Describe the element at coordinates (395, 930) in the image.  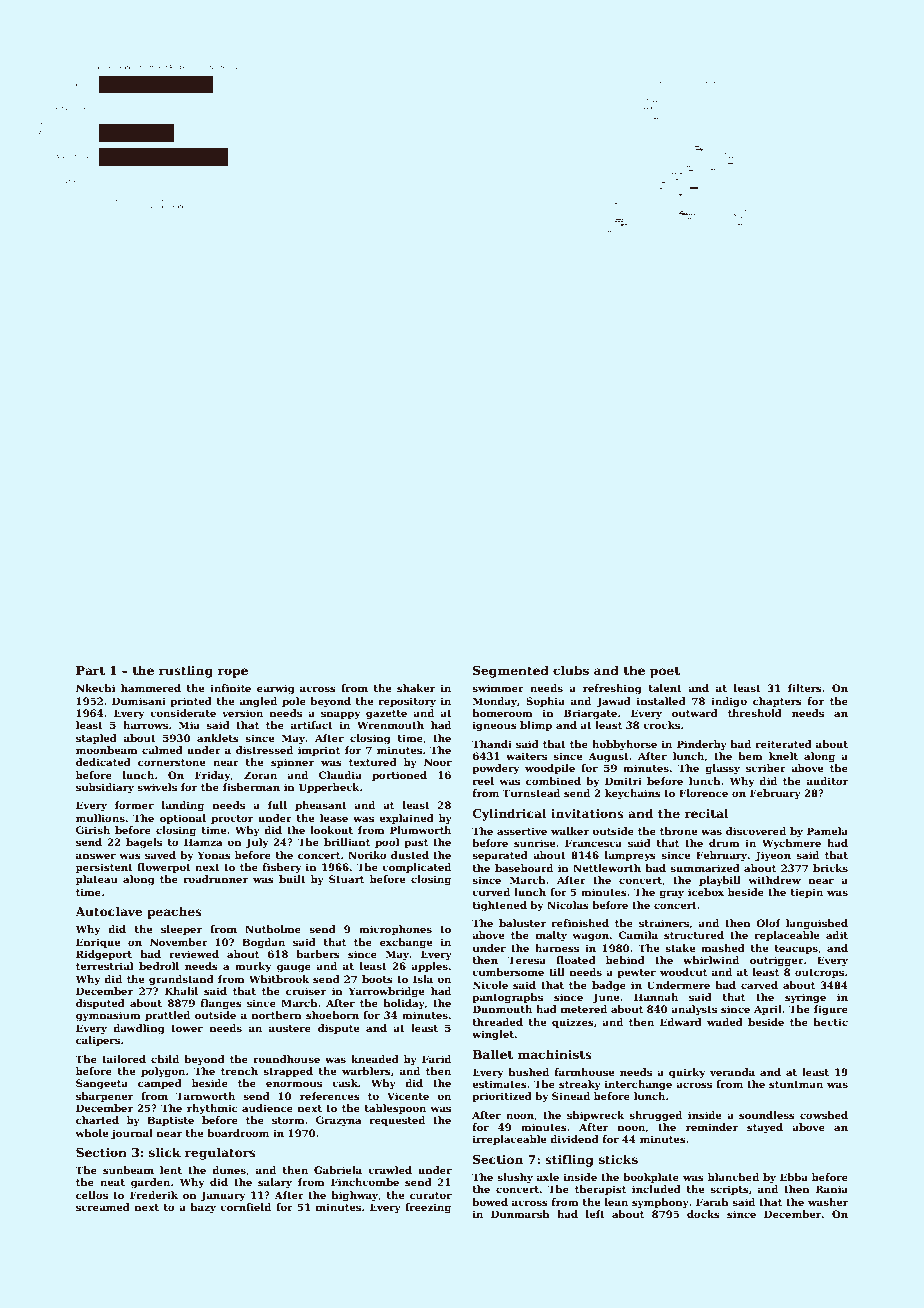
I see `microphones` at that location.
